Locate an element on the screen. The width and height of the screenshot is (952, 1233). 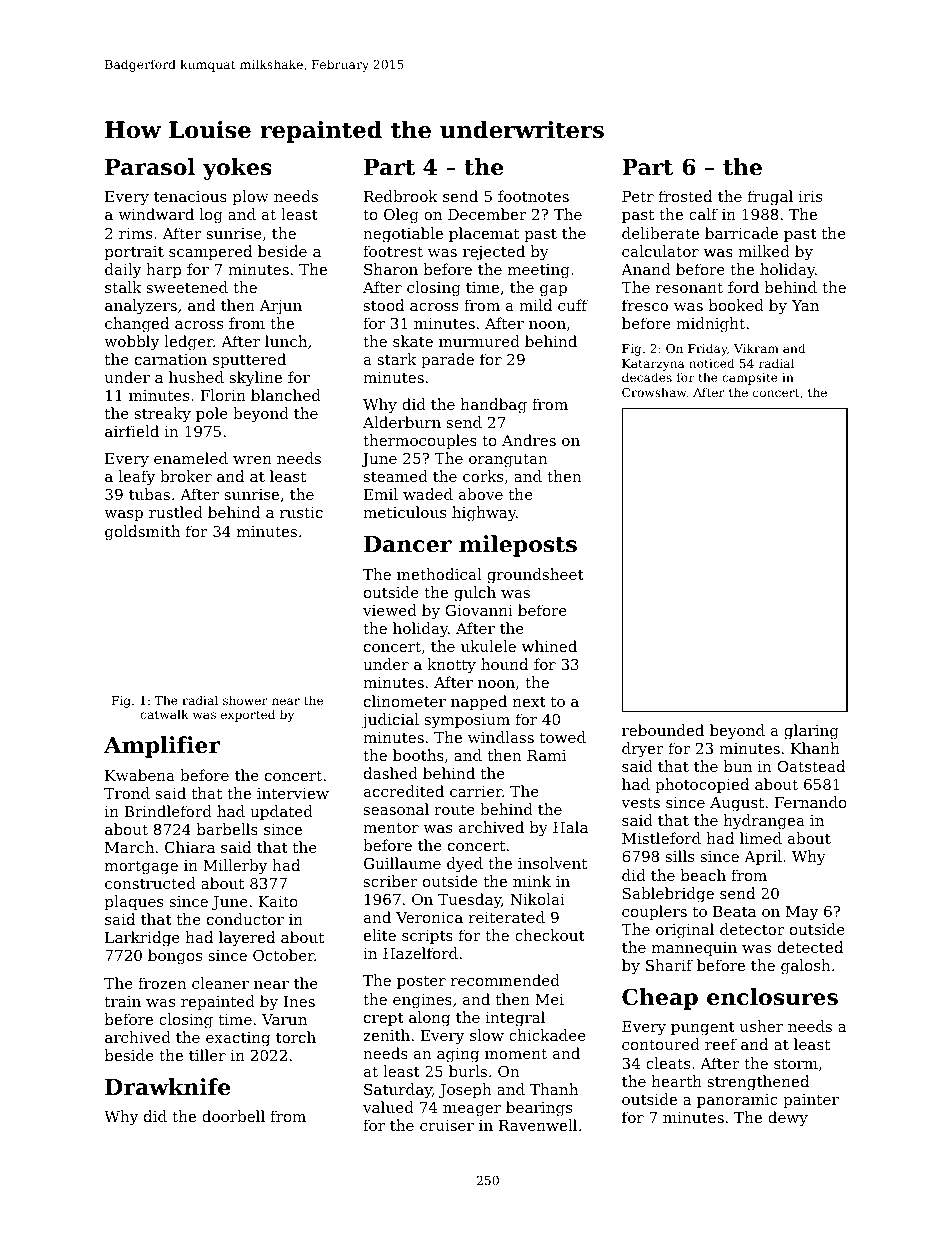
iris is located at coordinates (810, 196).
